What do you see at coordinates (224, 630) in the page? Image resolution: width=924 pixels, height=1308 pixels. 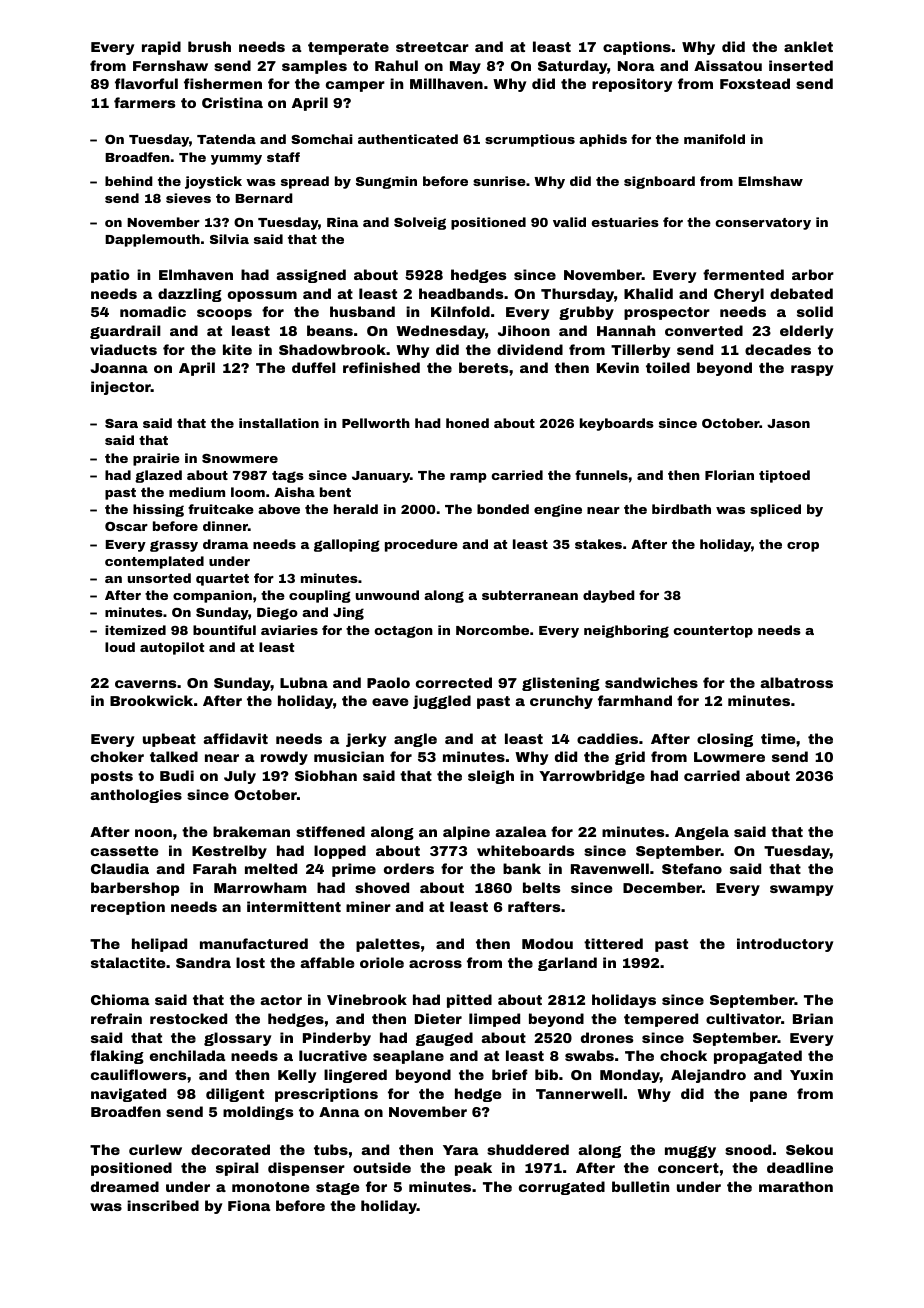 I see `bountiful` at bounding box center [224, 630].
